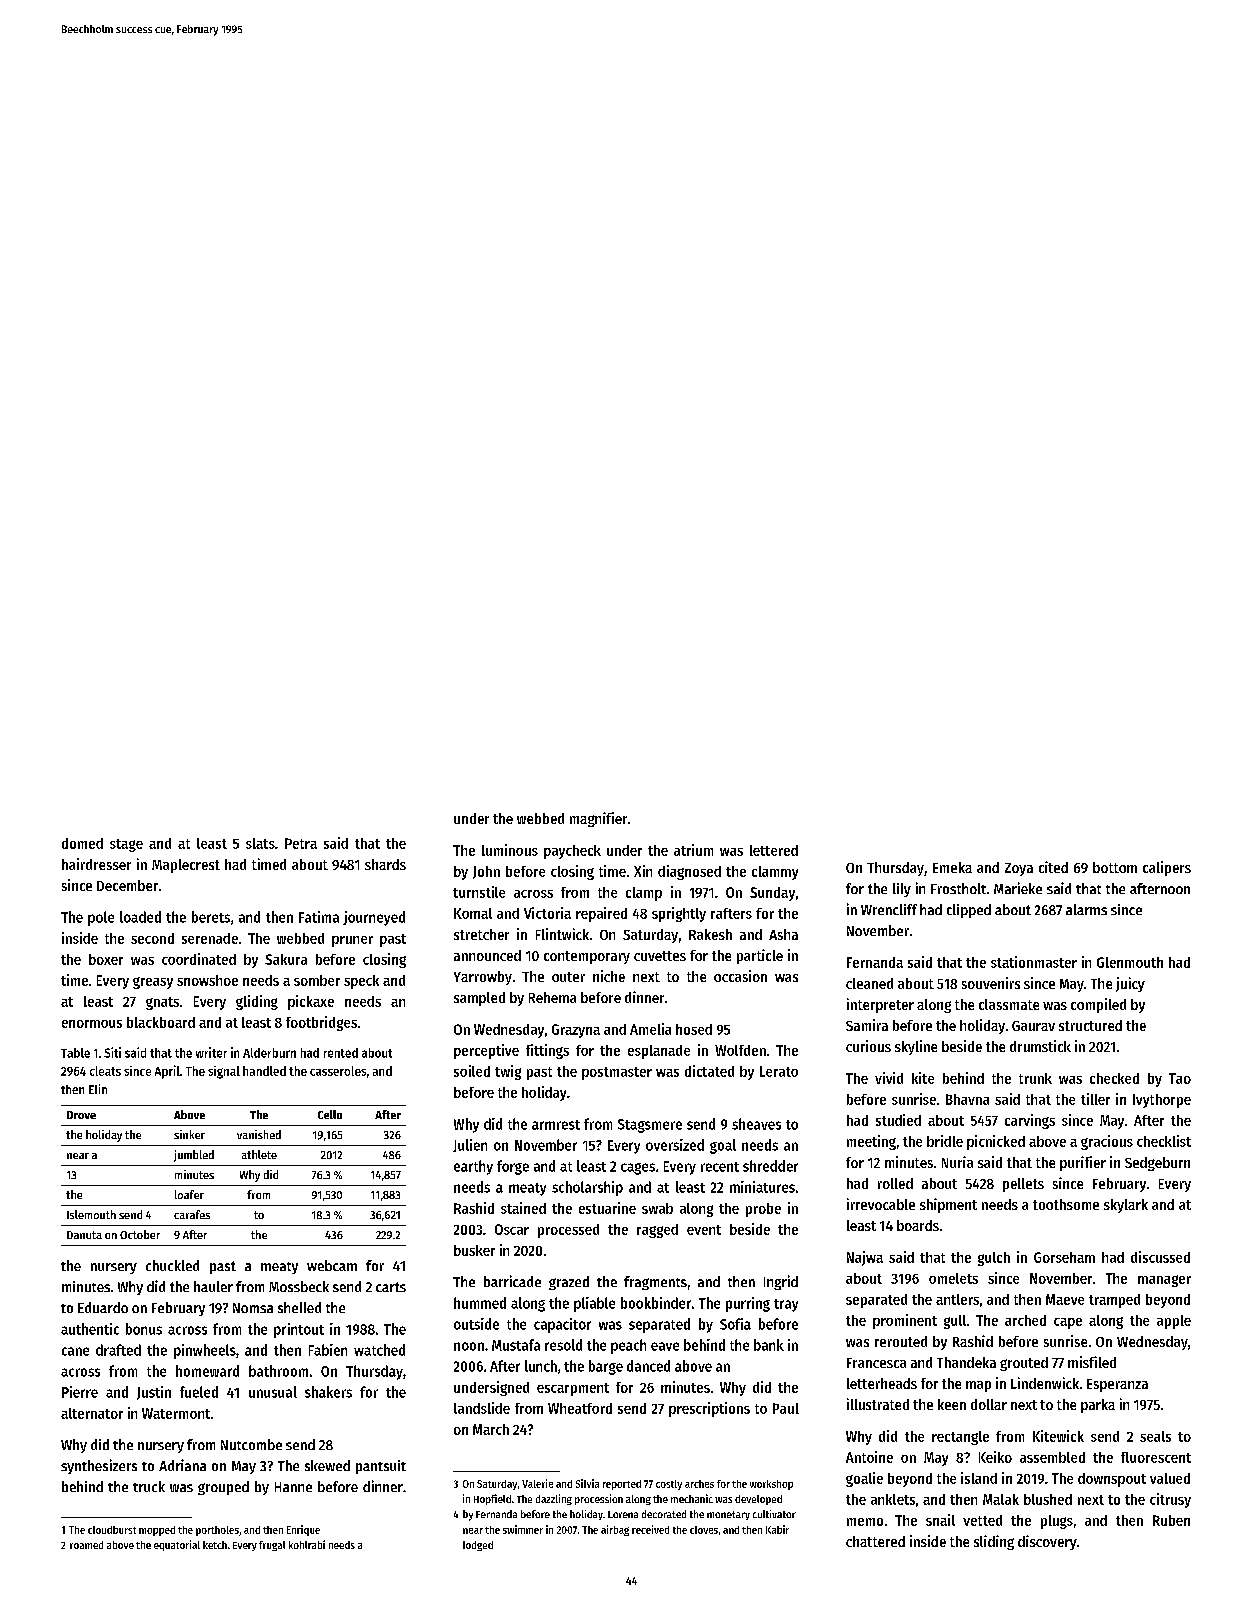 Image resolution: width=1252 pixels, height=1620 pixels. I want to click on berets, so click(211, 917).
